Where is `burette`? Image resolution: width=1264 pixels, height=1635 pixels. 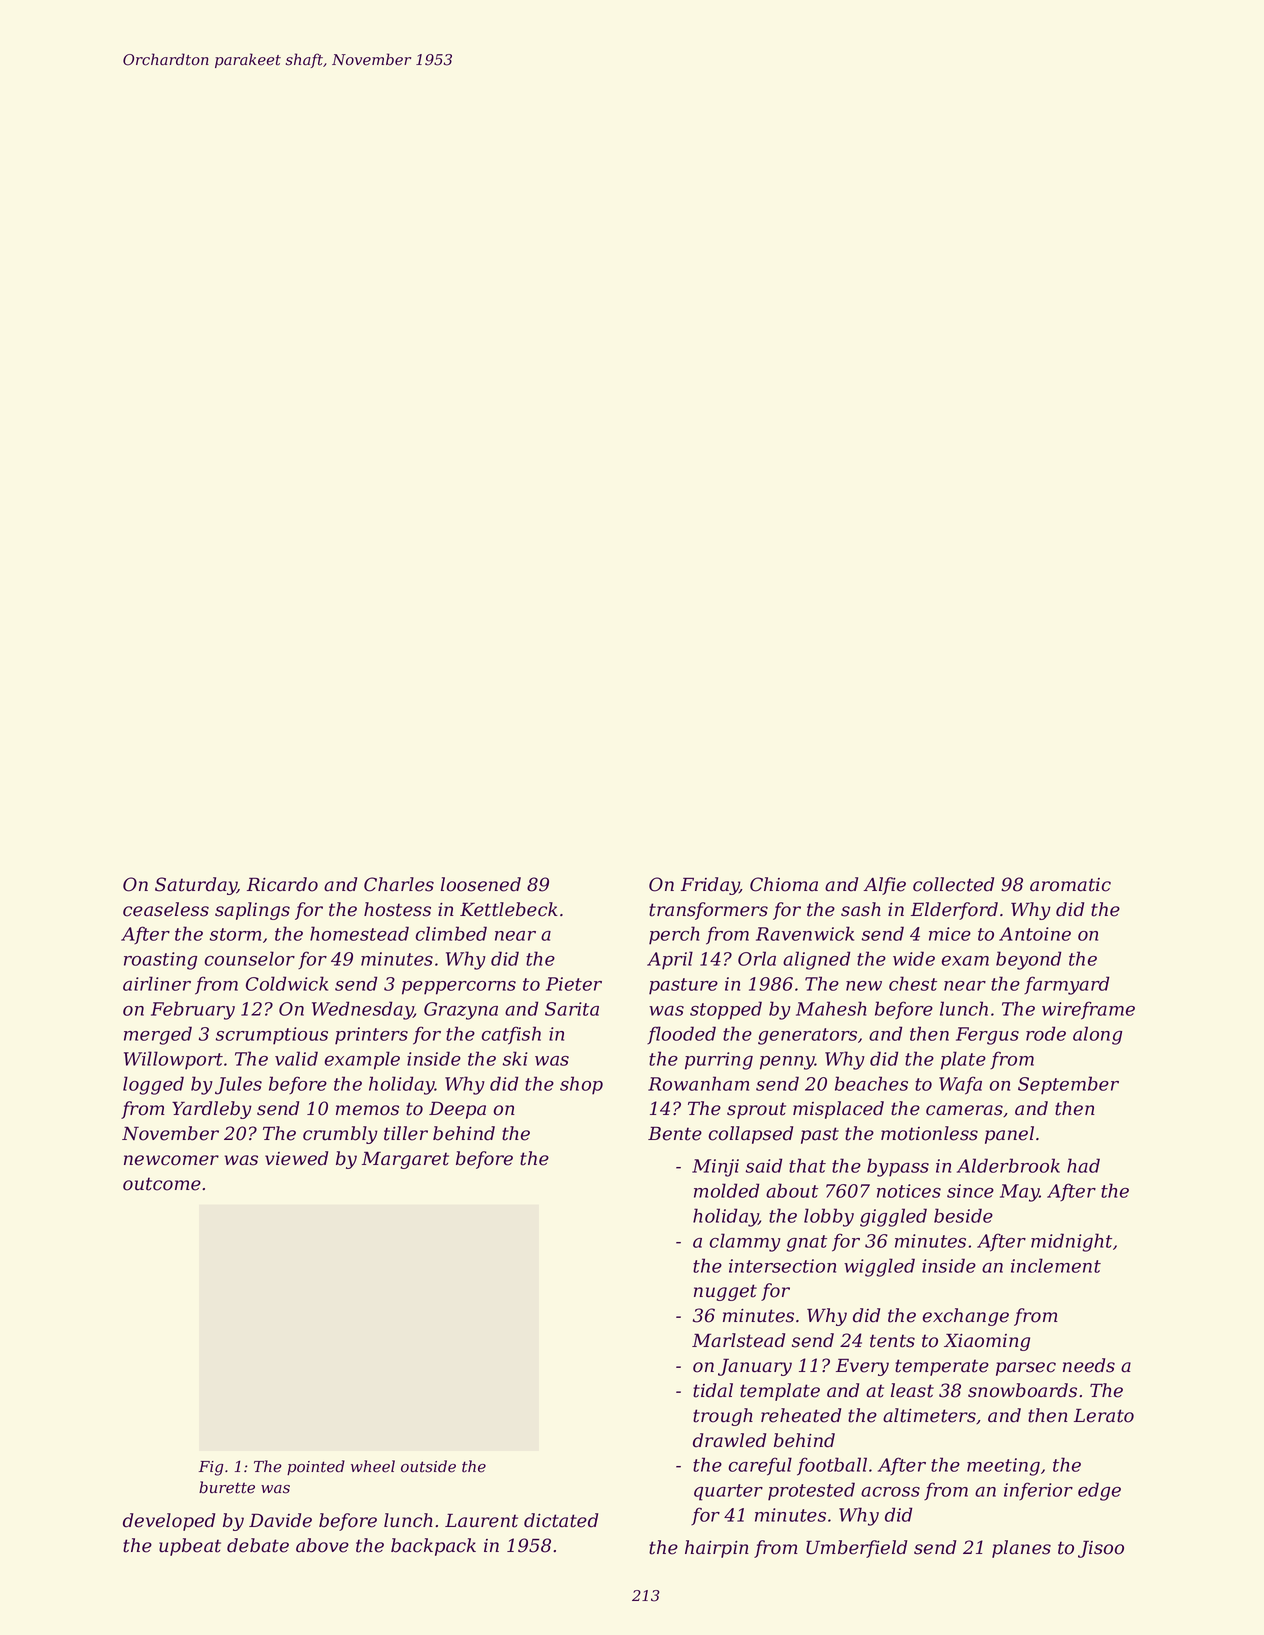 burette is located at coordinates (227, 1487).
